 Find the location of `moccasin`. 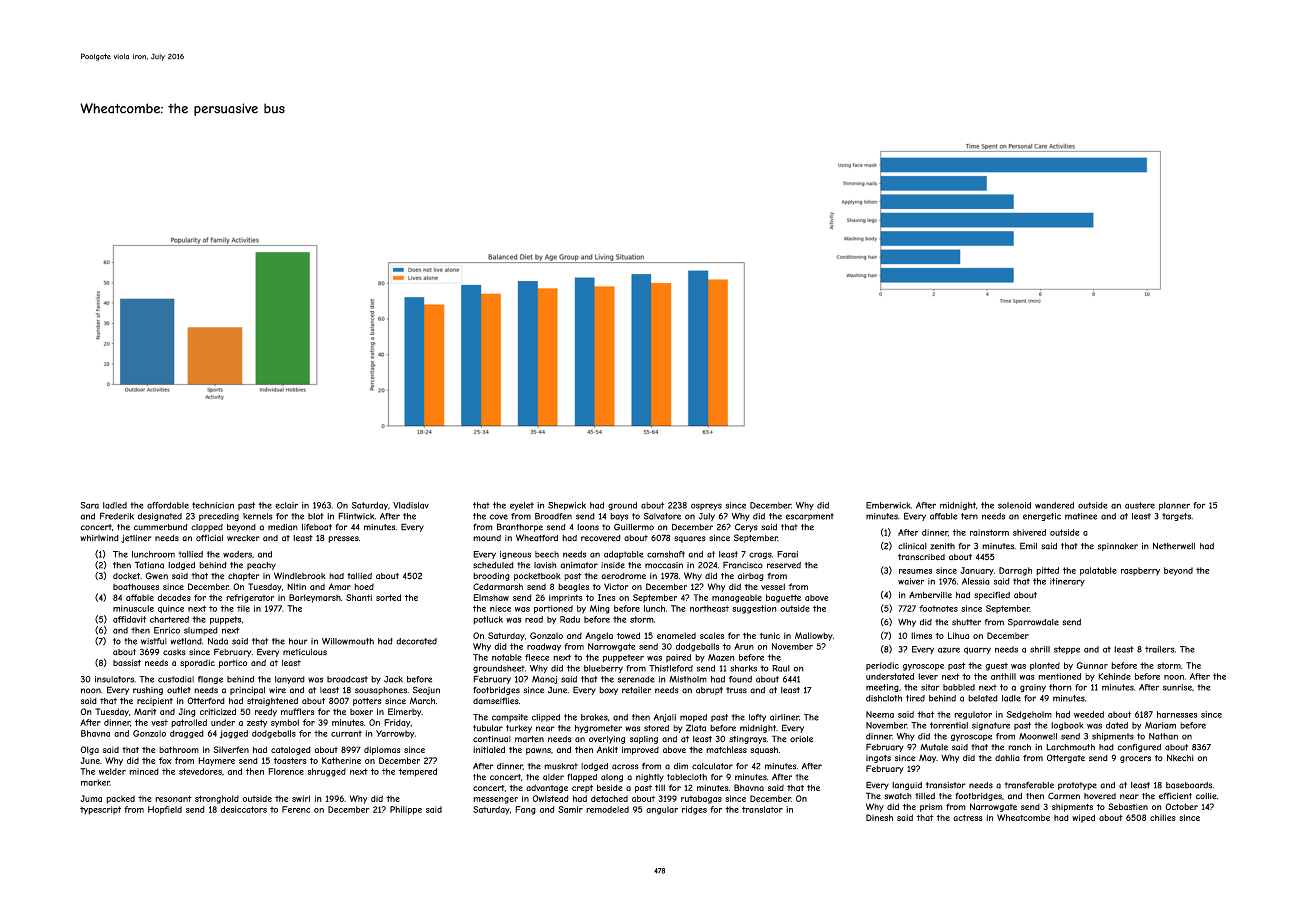

moccasin is located at coordinates (664, 565).
